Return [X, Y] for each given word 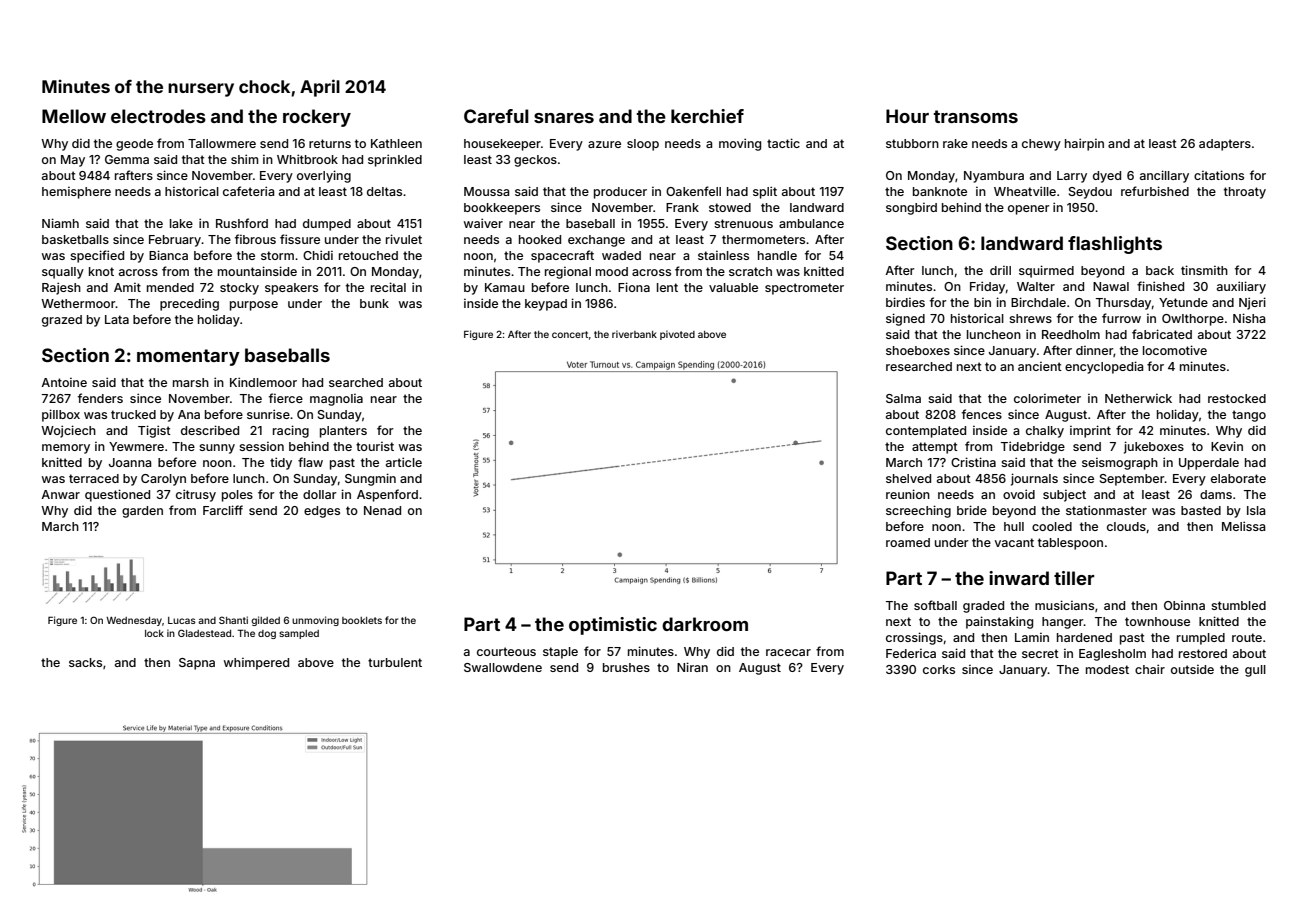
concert [570, 334]
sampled [299, 634]
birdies [905, 302]
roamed [908, 542]
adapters [1225, 145]
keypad [546, 305]
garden [142, 512]
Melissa [1243, 526]
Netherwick [1138, 398]
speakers [291, 289]
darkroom [705, 624]
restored [1203, 653]
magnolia [336, 400]
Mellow [74, 116]
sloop [643, 145]
